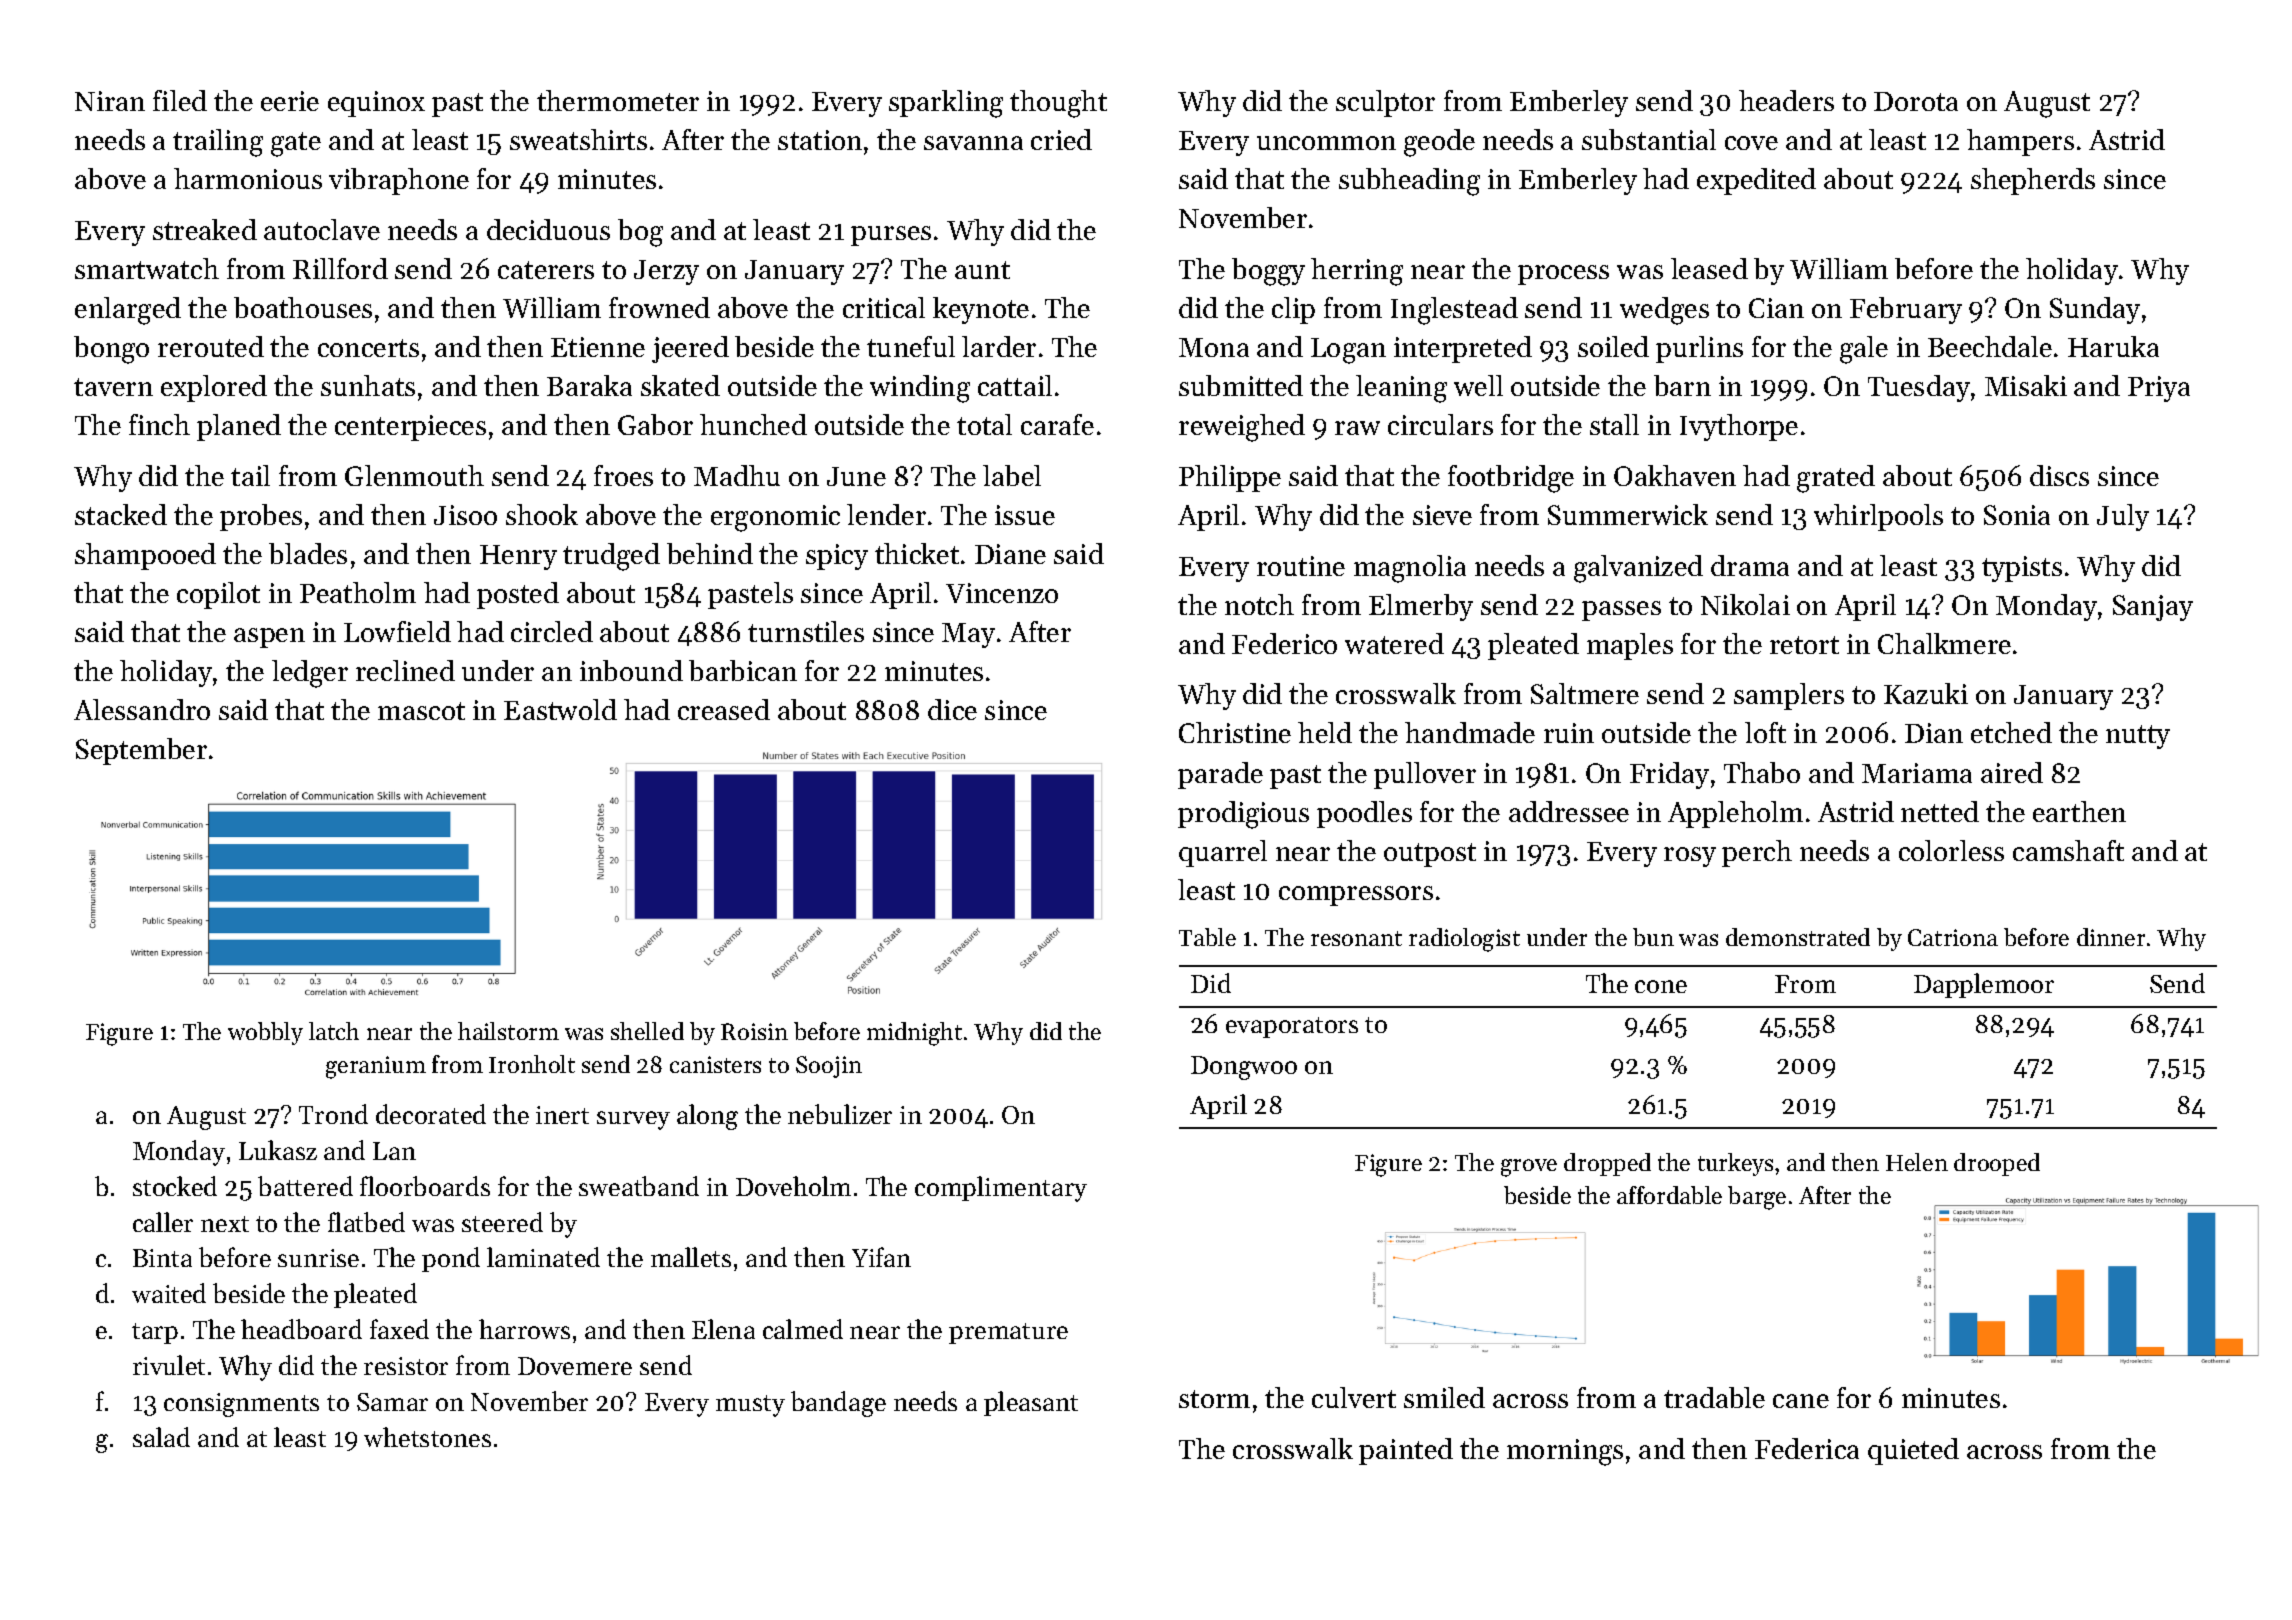  Describe the element at coordinates (952, 709) in the page. I see `dice` at that location.
